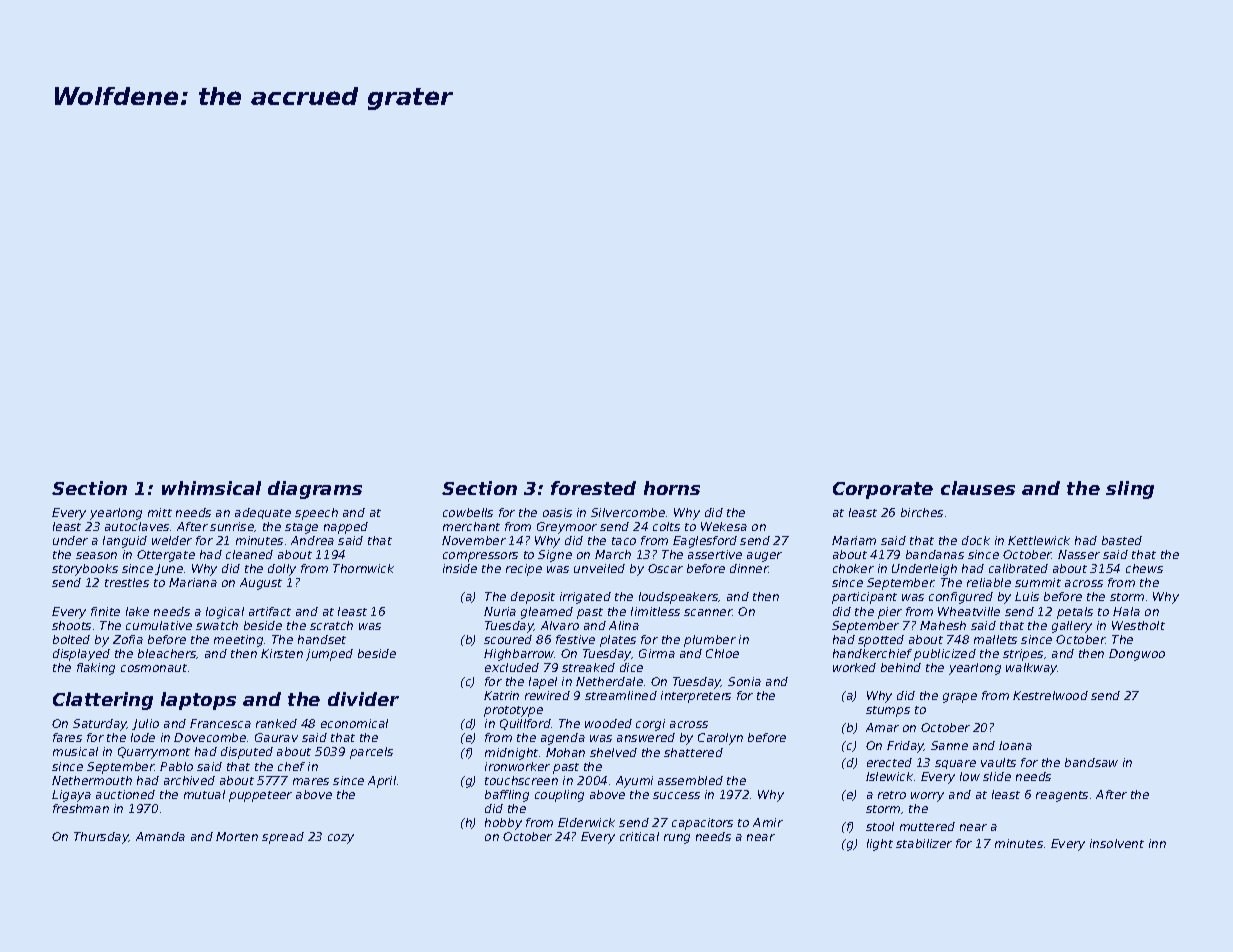 Image resolution: width=1233 pixels, height=952 pixels. I want to click on horns, so click(672, 488).
